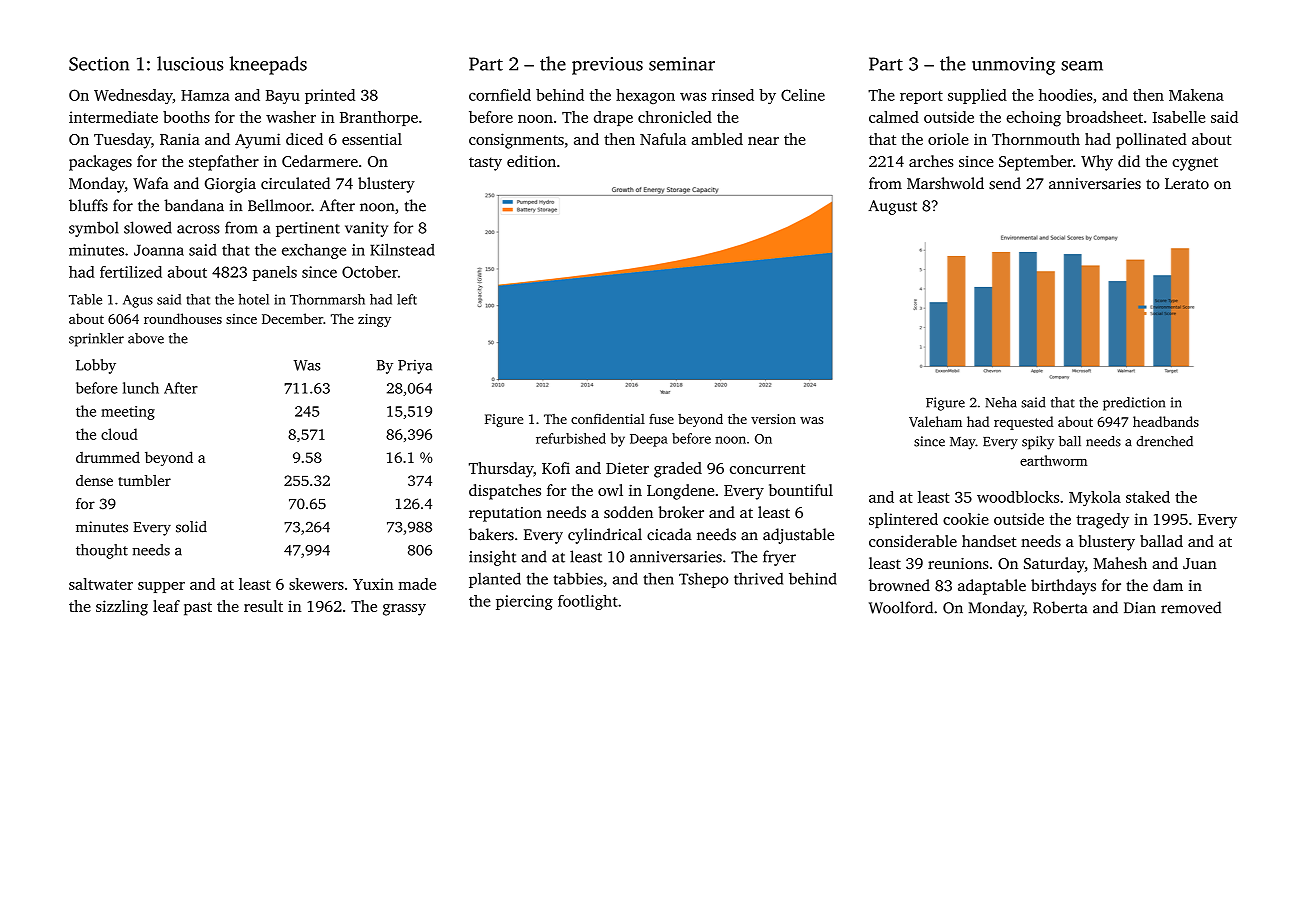 The height and width of the image is (924, 1308). I want to click on Section, so click(99, 64).
